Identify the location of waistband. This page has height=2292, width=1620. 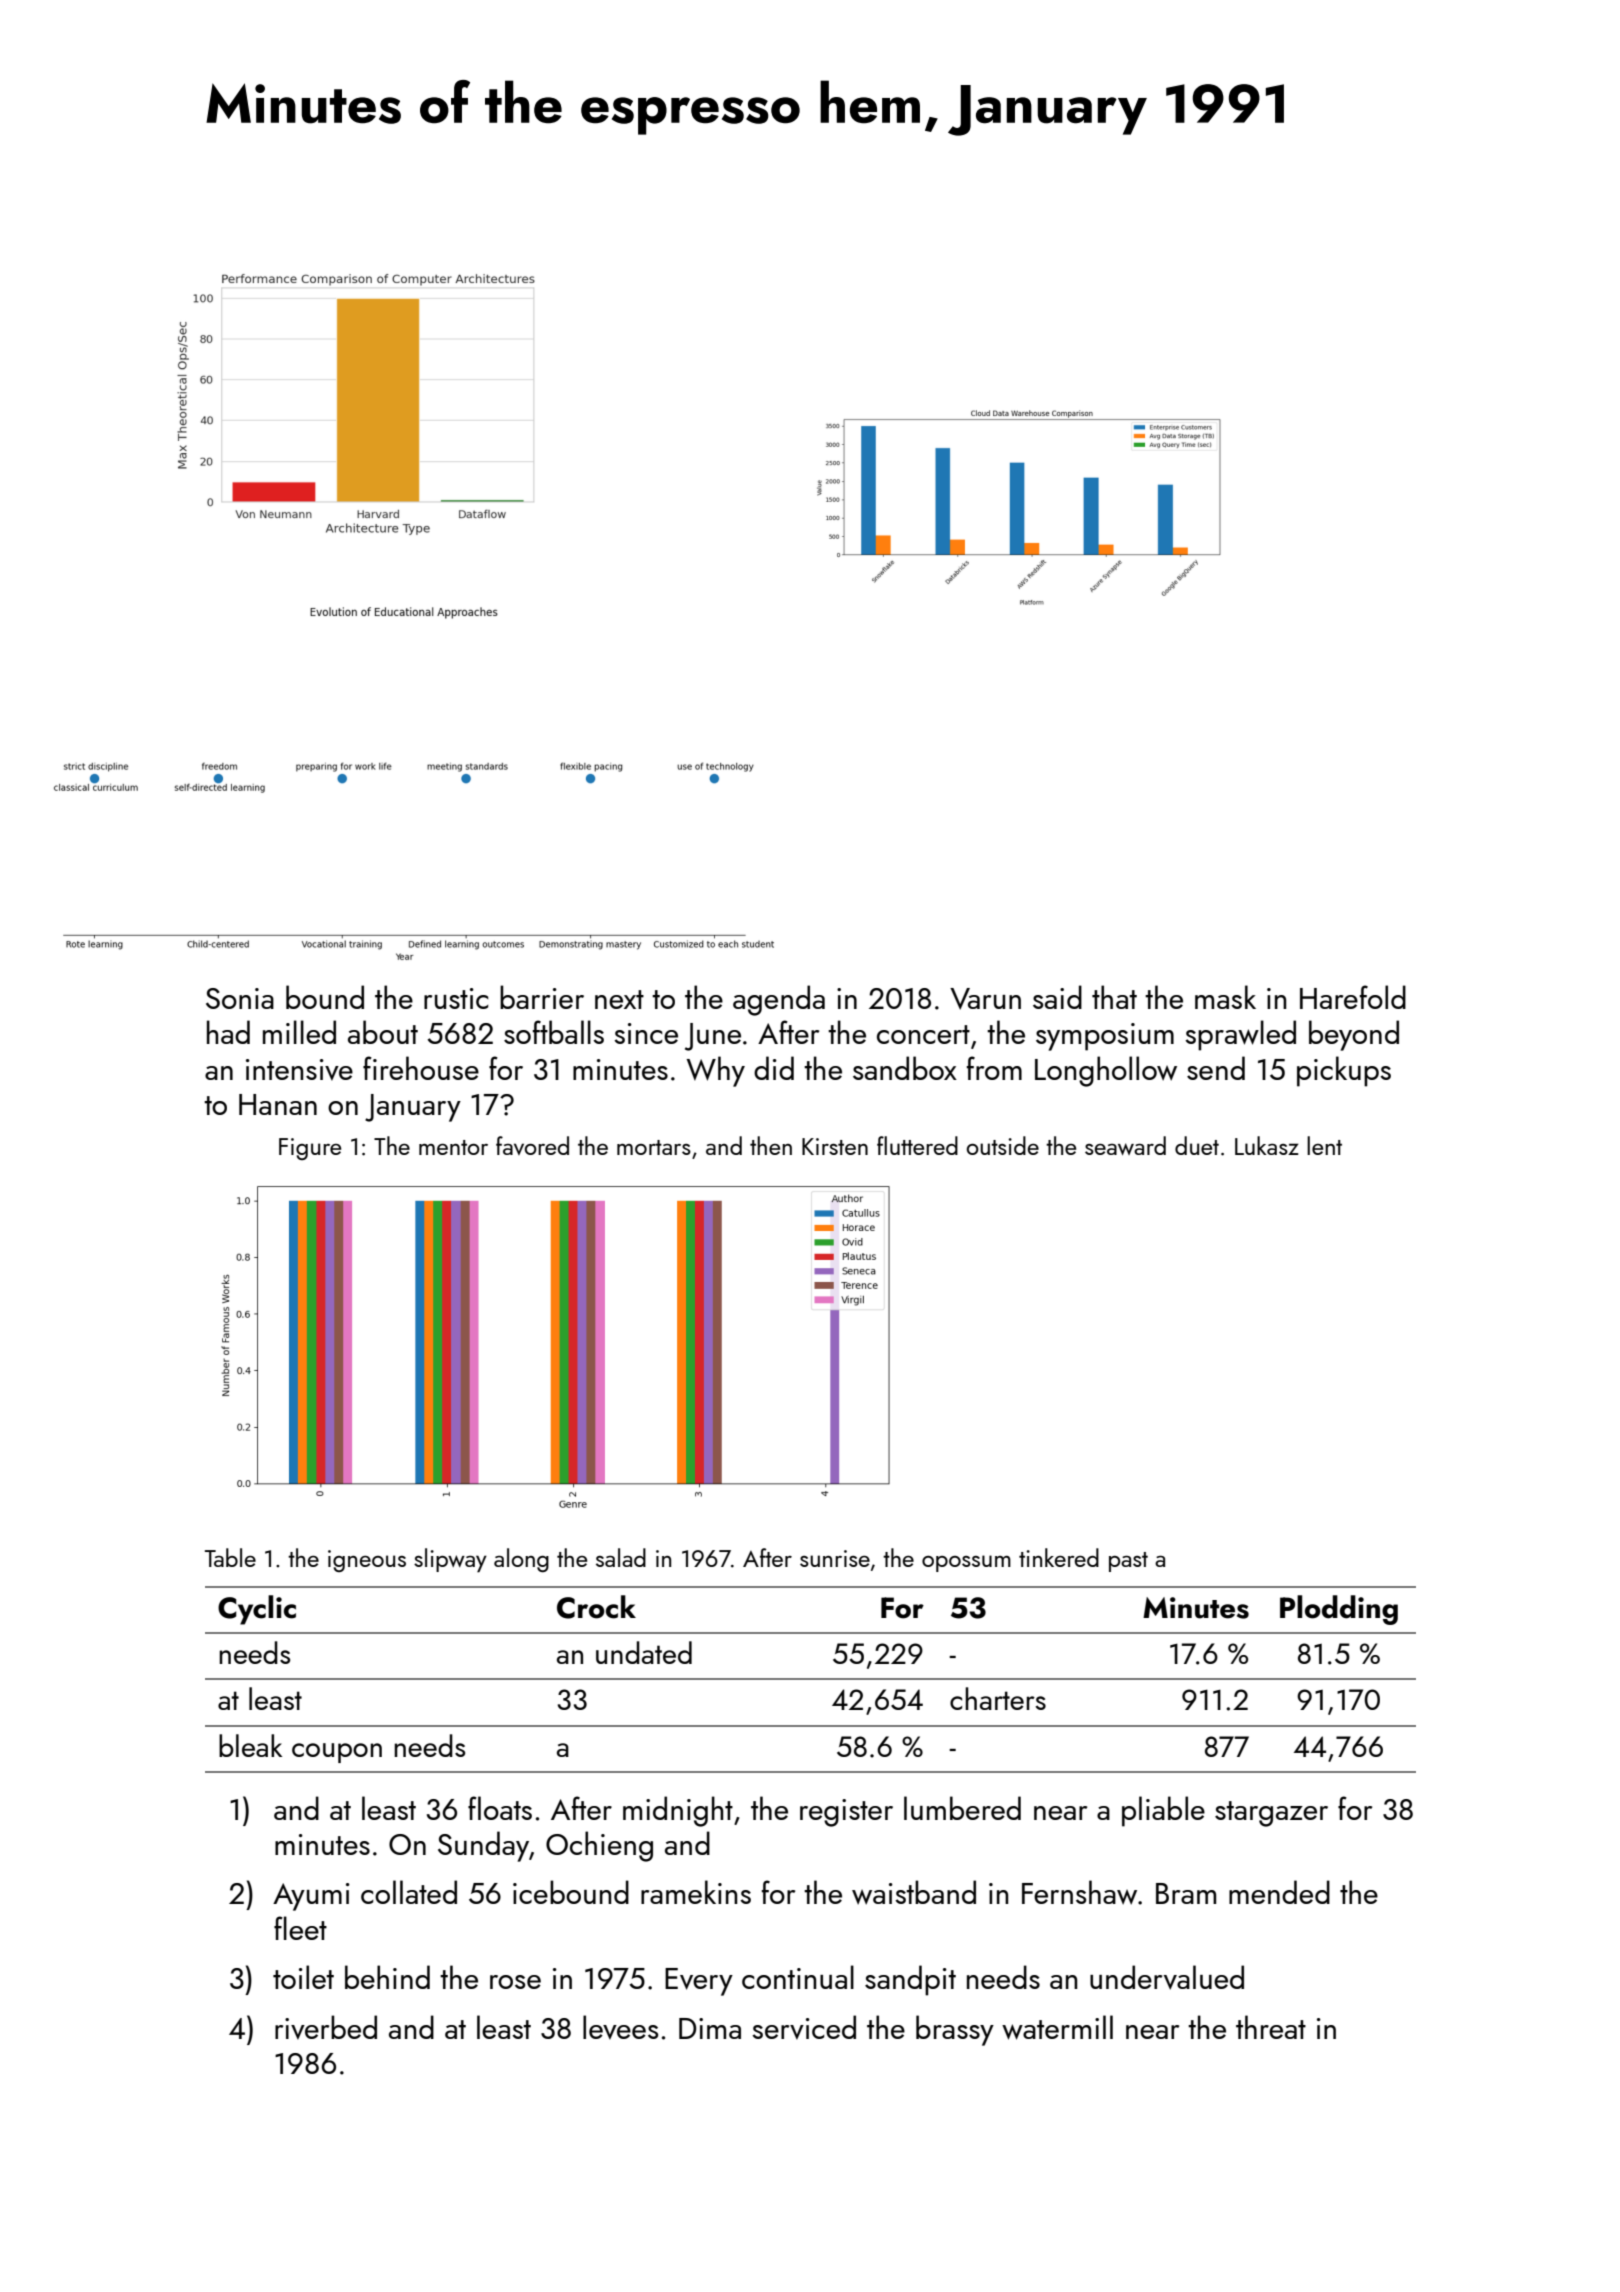
(914, 1892).
